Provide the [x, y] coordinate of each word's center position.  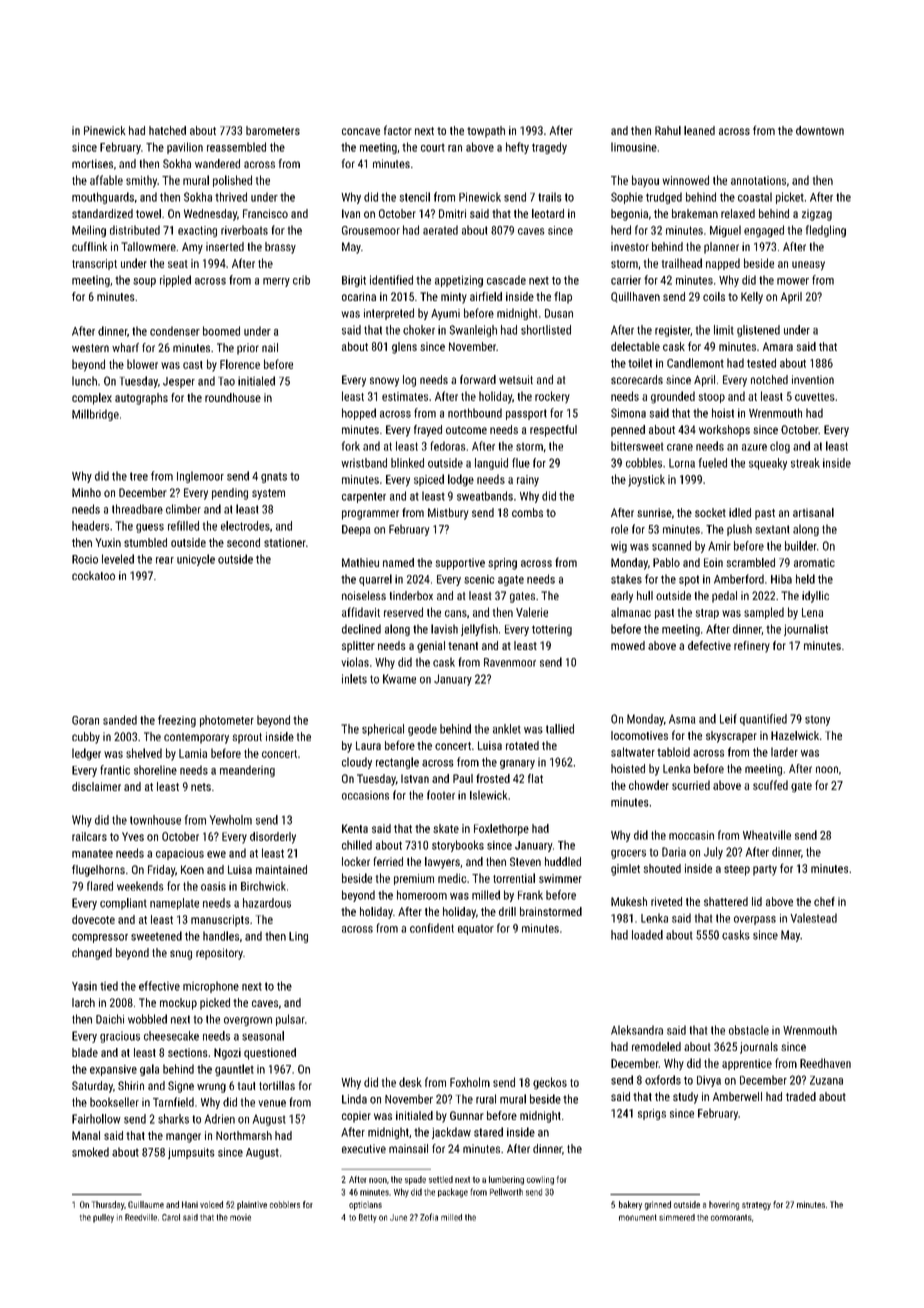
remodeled [656, 1046]
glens [404, 348]
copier [356, 1117]
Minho [86, 492]
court [433, 147]
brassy [280, 248]
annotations [758, 180]
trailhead [682, 263]
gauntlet [234, 1070]
